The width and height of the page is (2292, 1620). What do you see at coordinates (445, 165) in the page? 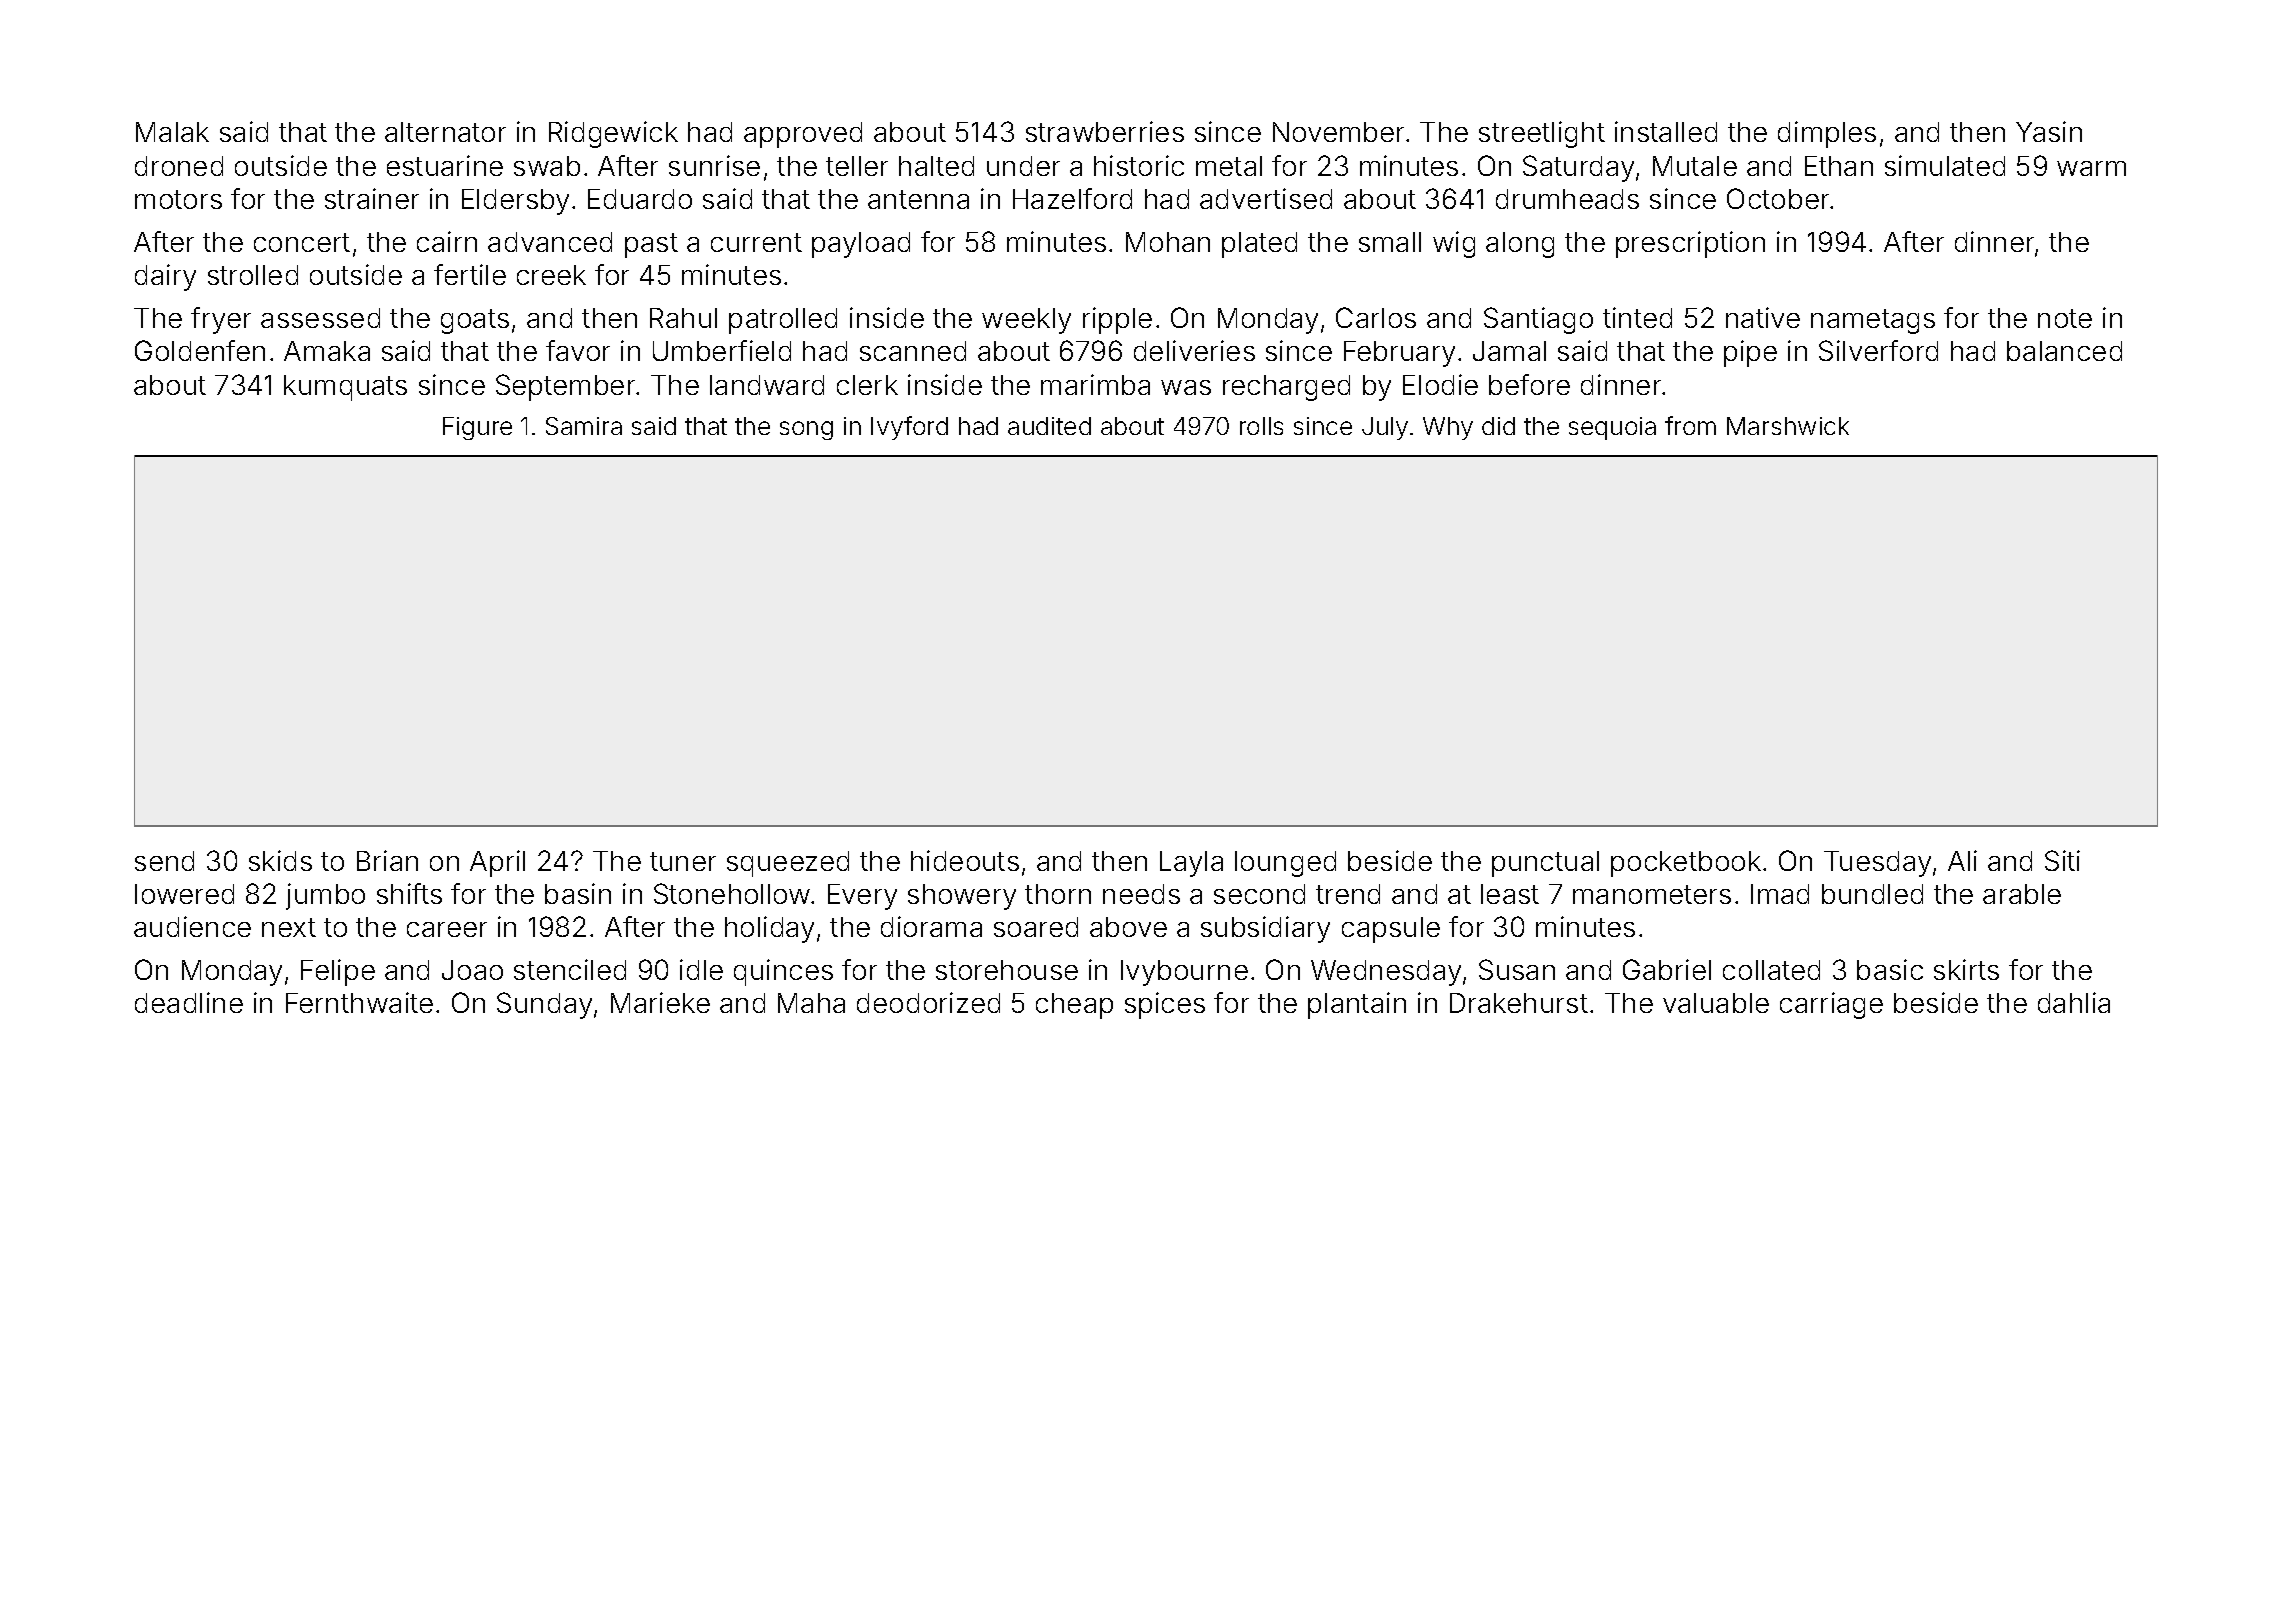
I see `estuarine` at bounding box center [445, 165].
